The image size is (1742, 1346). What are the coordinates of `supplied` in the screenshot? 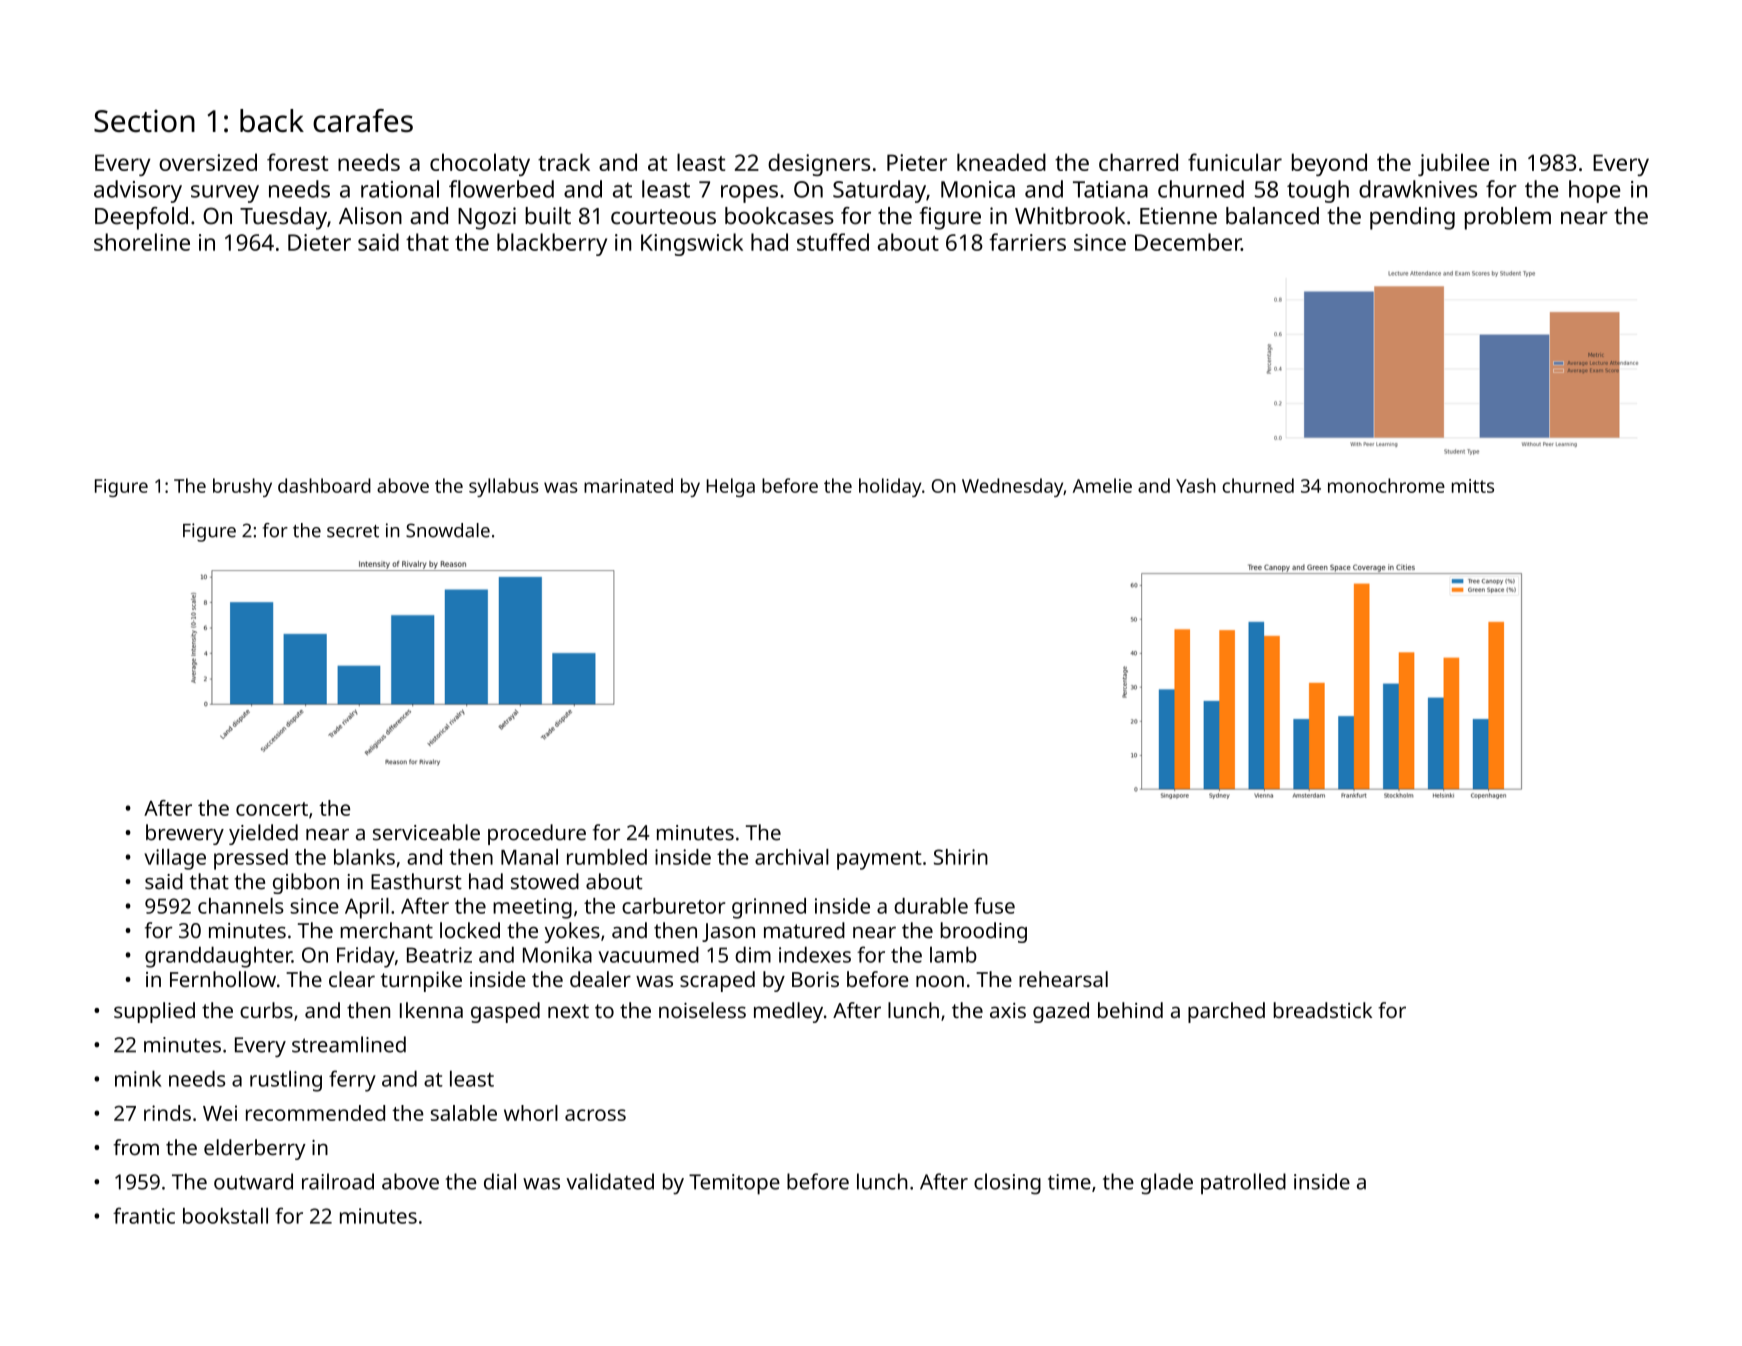 It's located at (154, 1012).
